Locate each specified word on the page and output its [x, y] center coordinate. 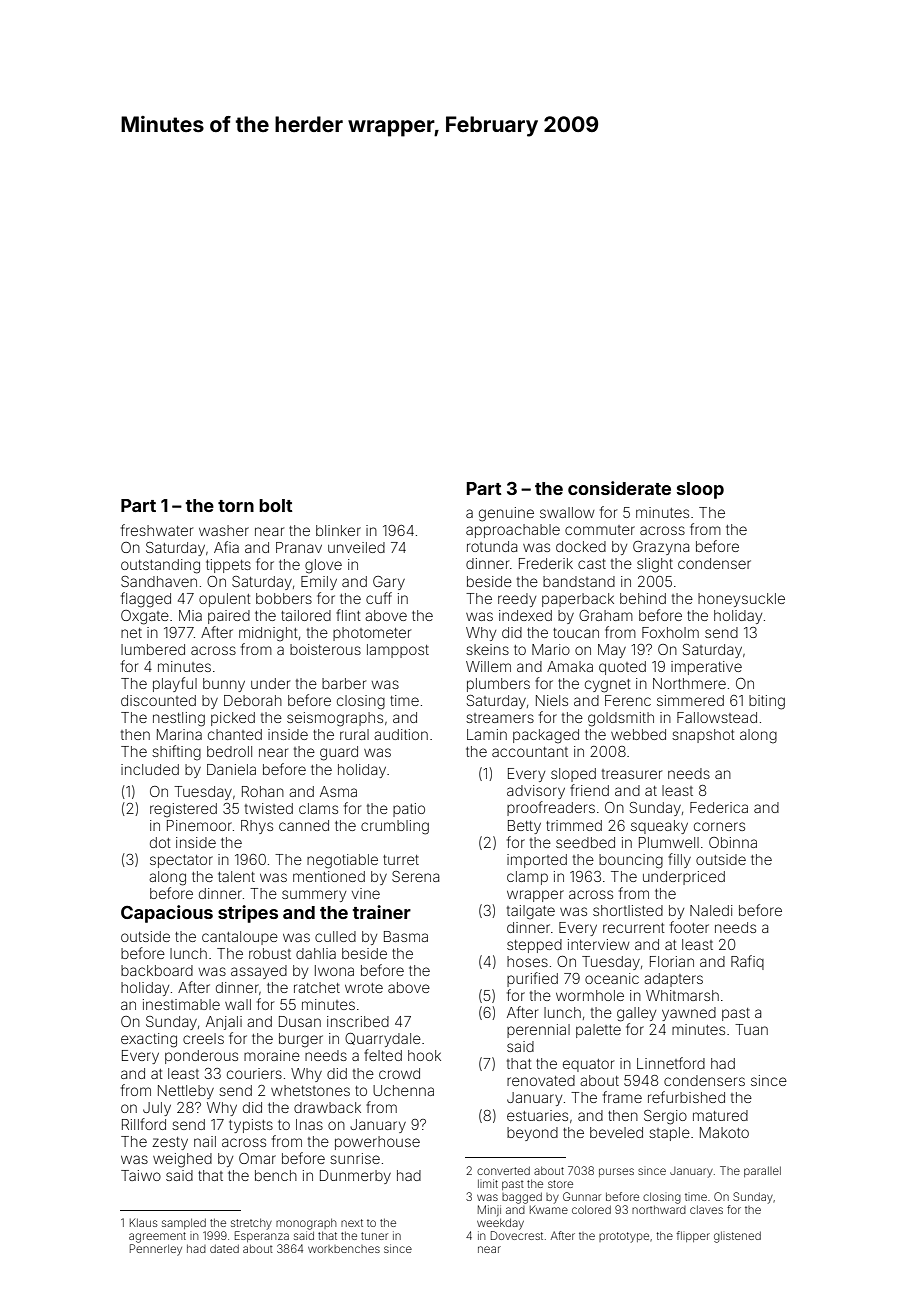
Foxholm [670, 632]
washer [224, 530]
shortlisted [628, 910]
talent [236, 876]
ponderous [201, 1057]
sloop [700, 490]
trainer [381, 912]
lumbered [153, 649]
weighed [182, 1160]
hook [424, 1055]
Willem [488, 666]
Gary [389, 583]
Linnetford [671, 1063]
